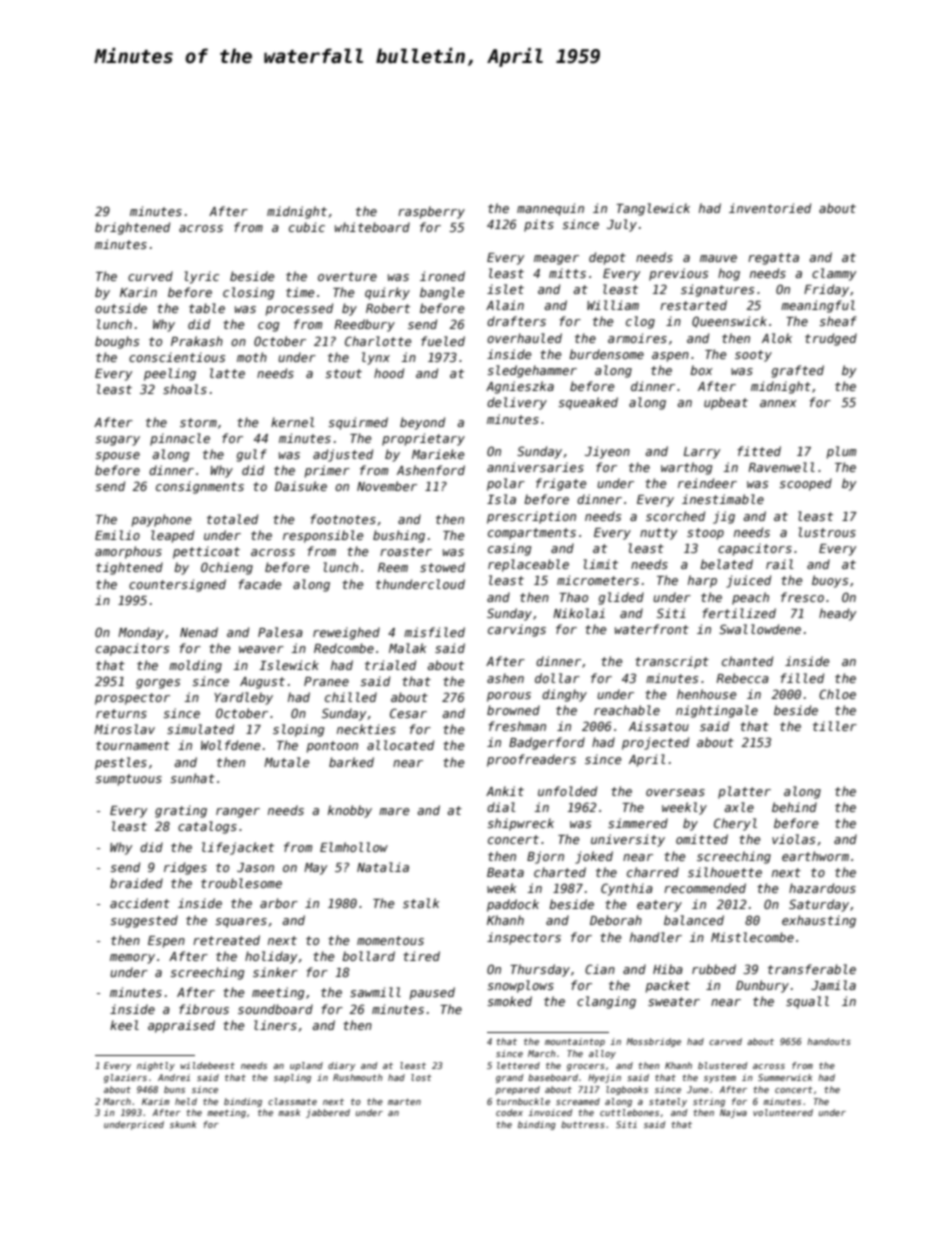 This image has height=1233, width=952. Describe the element at coordinates (372, 227) in the image. I see `whiteboard` at that location.
